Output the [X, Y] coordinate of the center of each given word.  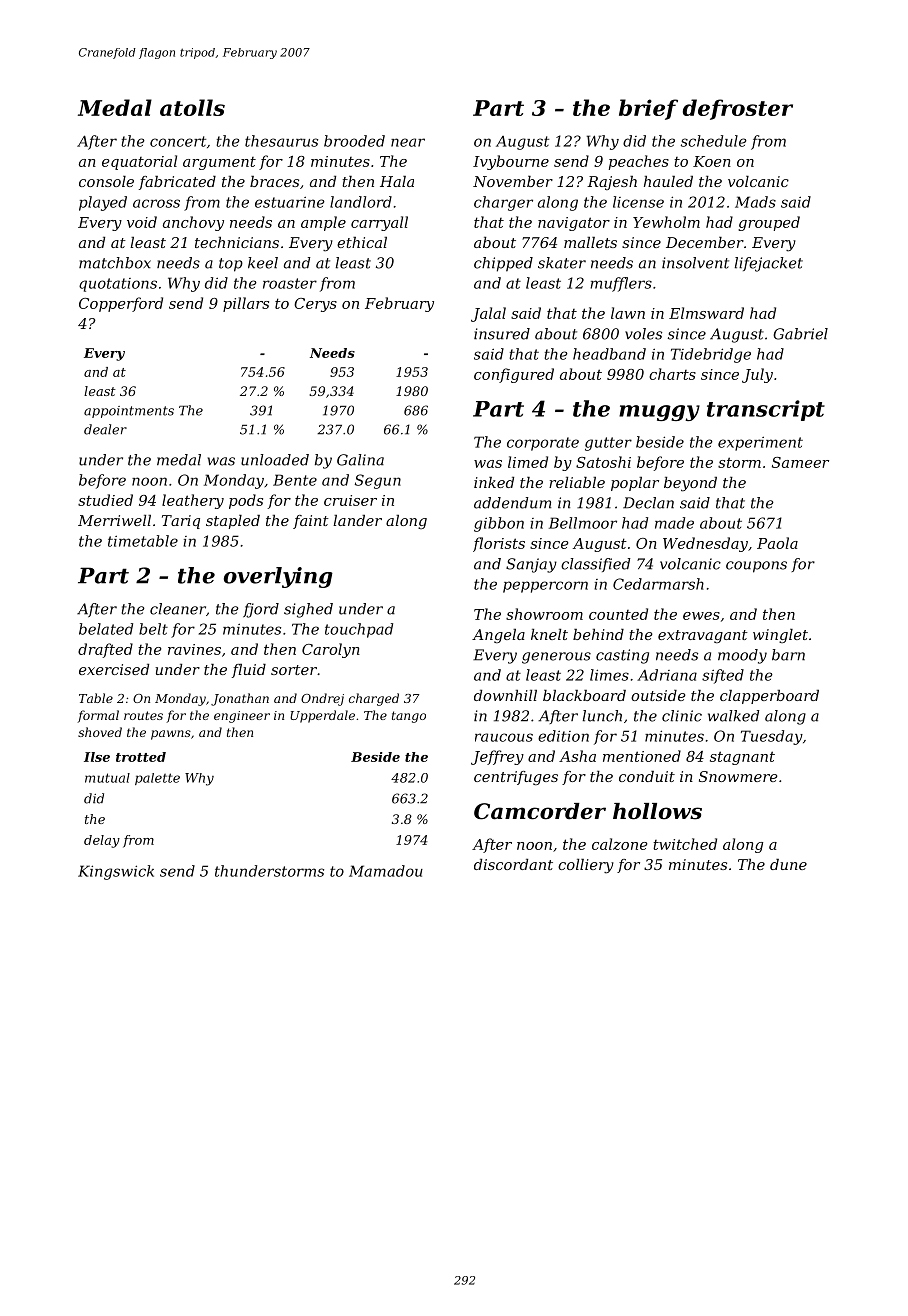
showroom [544, 614]
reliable [577, 482]
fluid [249, 671]
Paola [777, 543]
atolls [192, 107]
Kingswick [116, 872]
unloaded [275, 460]
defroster [738, 109]
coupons [756, 567]
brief [648, 109]
